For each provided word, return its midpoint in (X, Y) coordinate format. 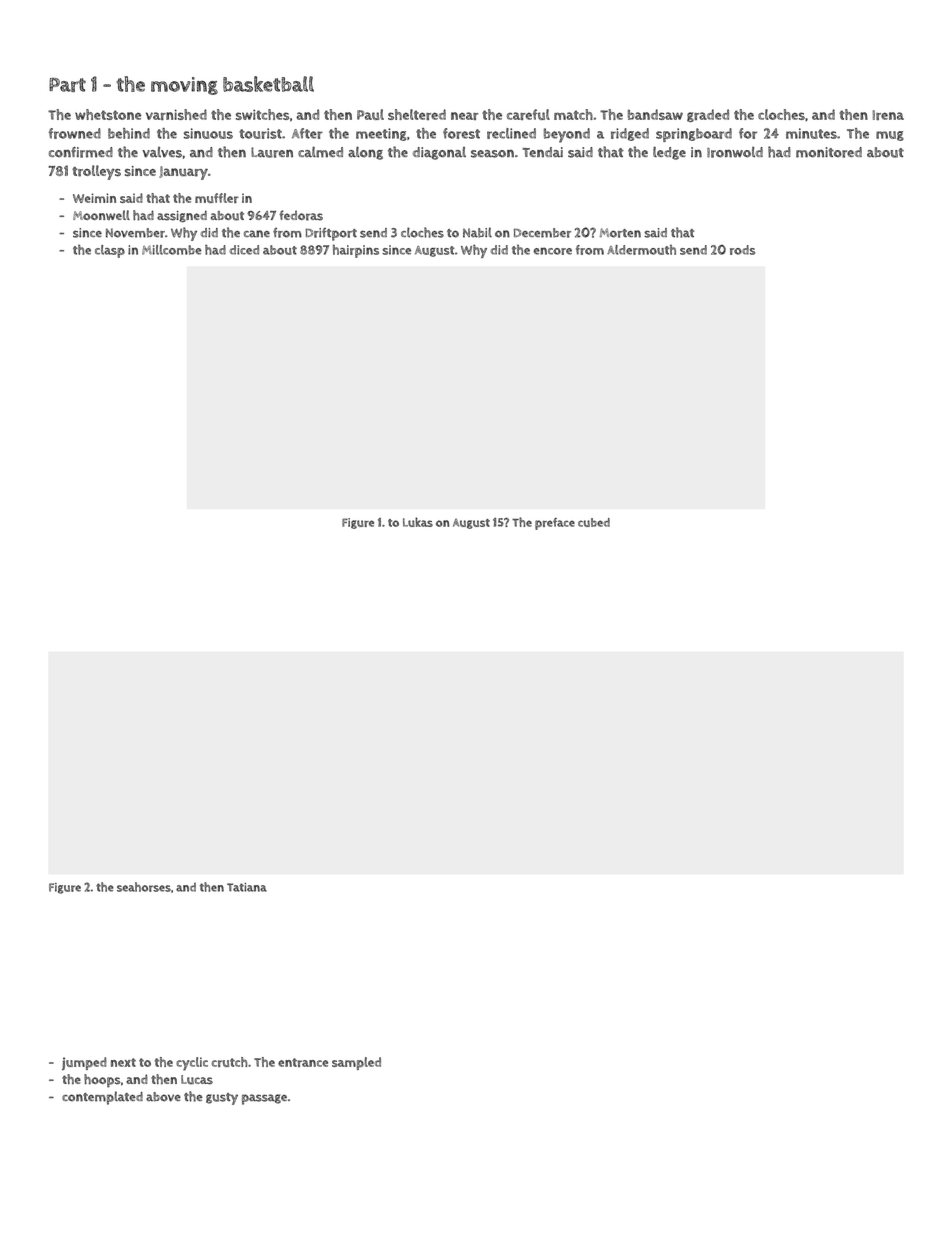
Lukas (418, 522)
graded (708, 115)
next (123, 1062)
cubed (594, 522)
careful (528, 114)
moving (184, 86)
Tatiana (247, 887)
